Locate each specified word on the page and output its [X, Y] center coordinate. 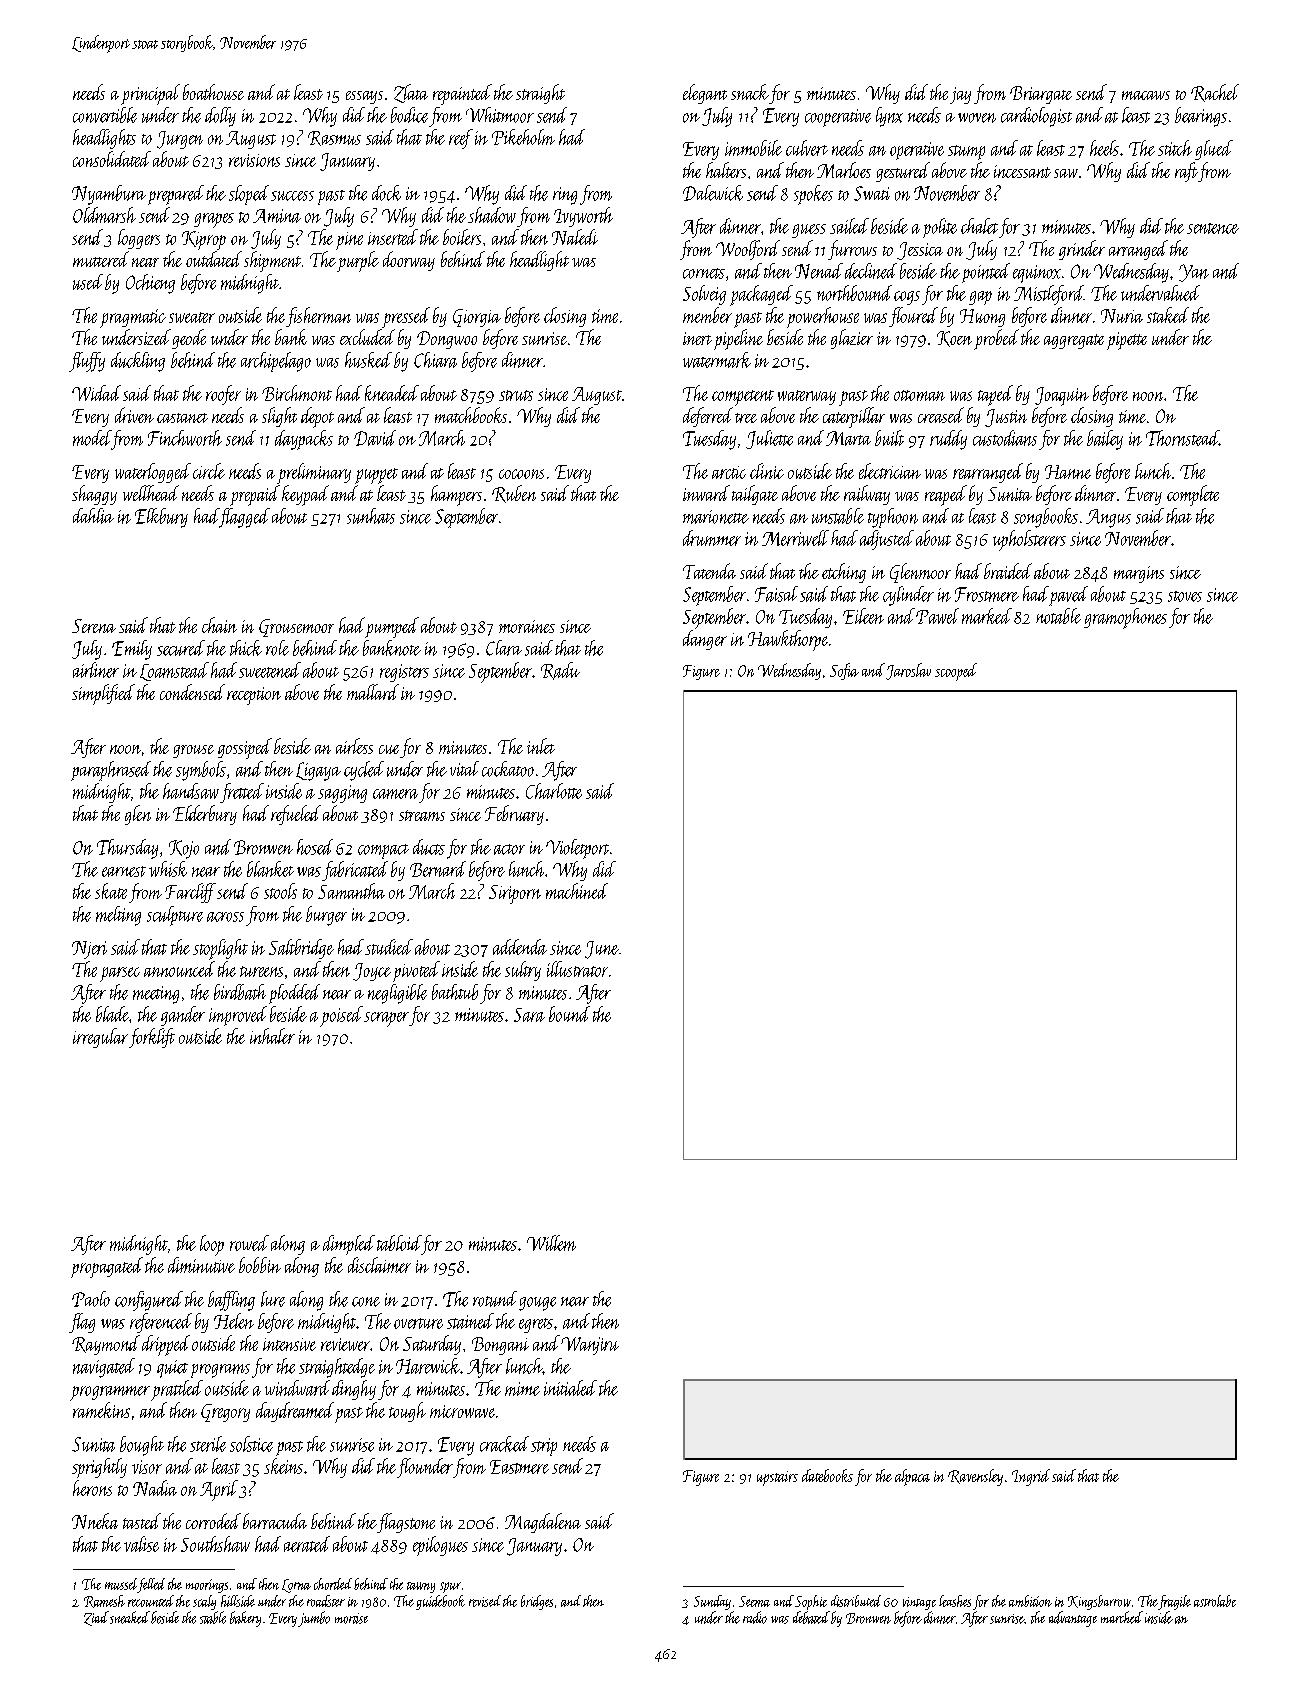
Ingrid [1031, 1477]
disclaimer [379, 1265]
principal [150, 94]
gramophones [1125, 618]
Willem [551, 1243]
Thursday [127, 849]
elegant [705, 94]
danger [705, 640]
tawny [421, 1587]
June [602, 950]
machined [577, 891]
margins [1139, 574]
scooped [956, 672]
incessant [1022, 171]
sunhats [371, 516]
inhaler [272, 1036]
